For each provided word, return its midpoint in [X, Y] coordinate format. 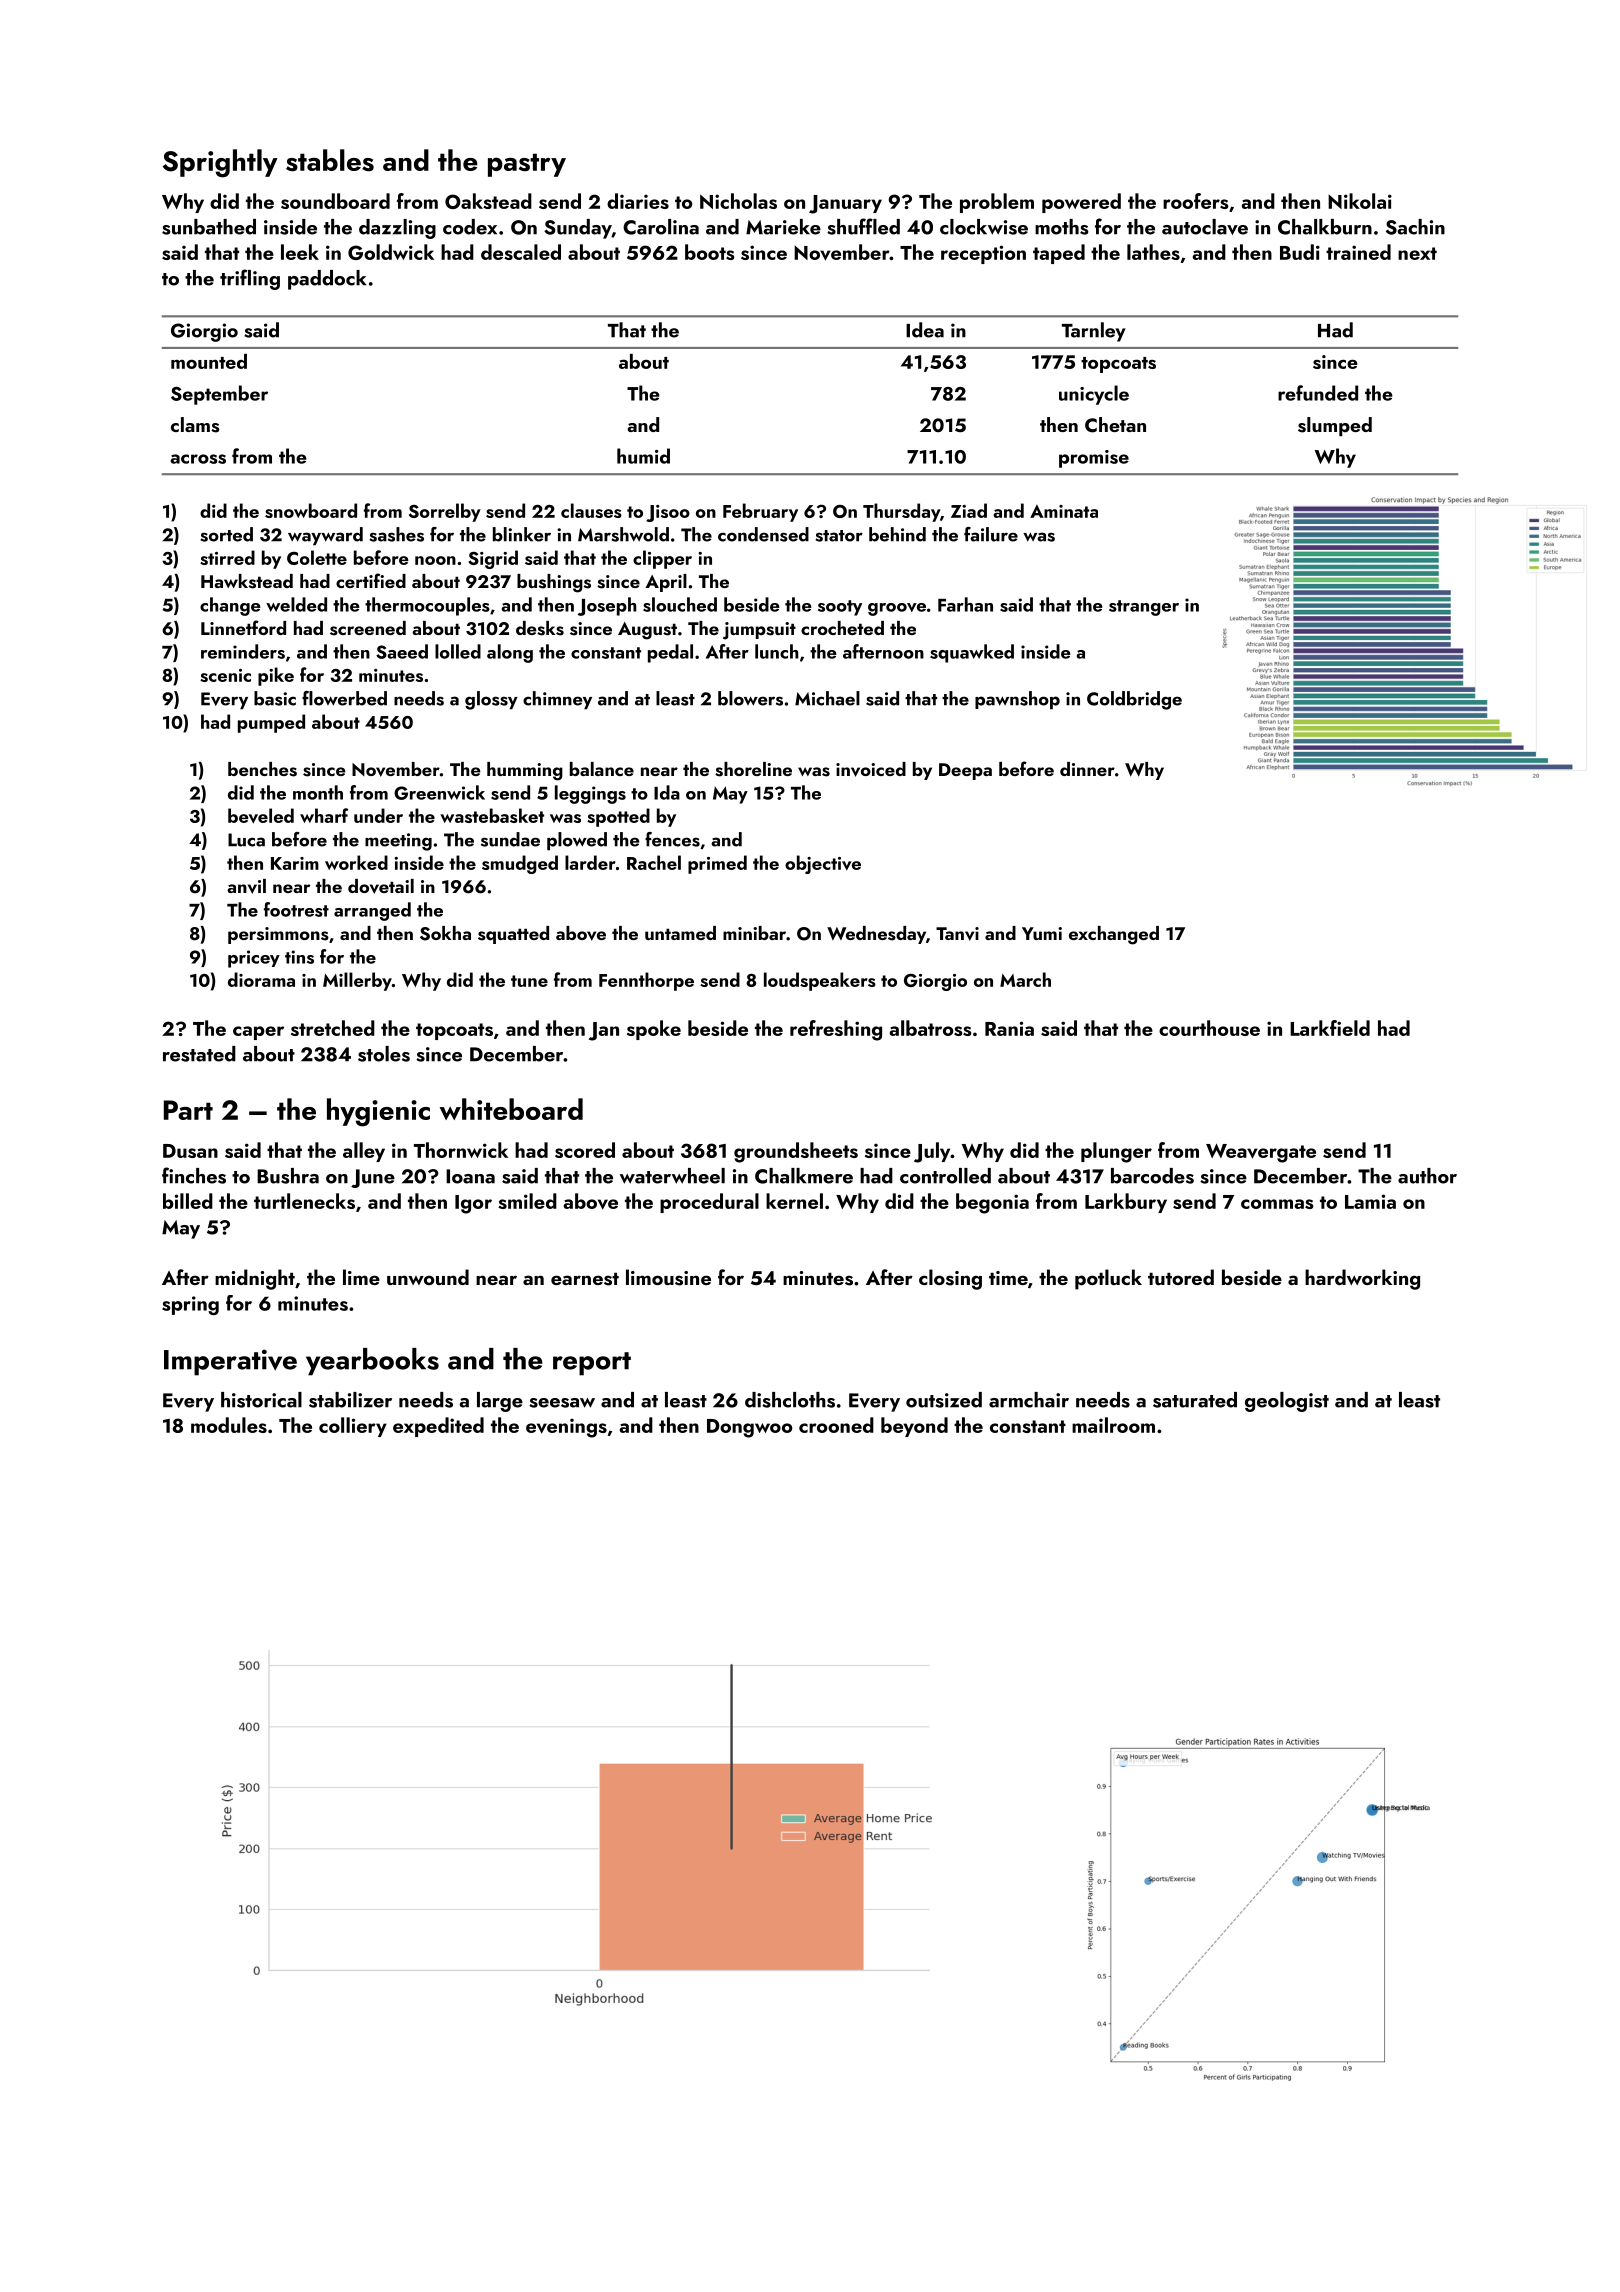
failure [991, 534]
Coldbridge [1134, 700]
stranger [1144, 608]
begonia [992, 1203]
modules [229, 1425]
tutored [1181, 1277]
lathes [1153, 252]
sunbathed [209, 227]
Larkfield [1330, 1028]
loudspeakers [820, 981]
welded [296, 604]
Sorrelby [445, 512]
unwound [428, 1277]
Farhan [965, 604]
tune [529, 981]
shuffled [863, 226]
